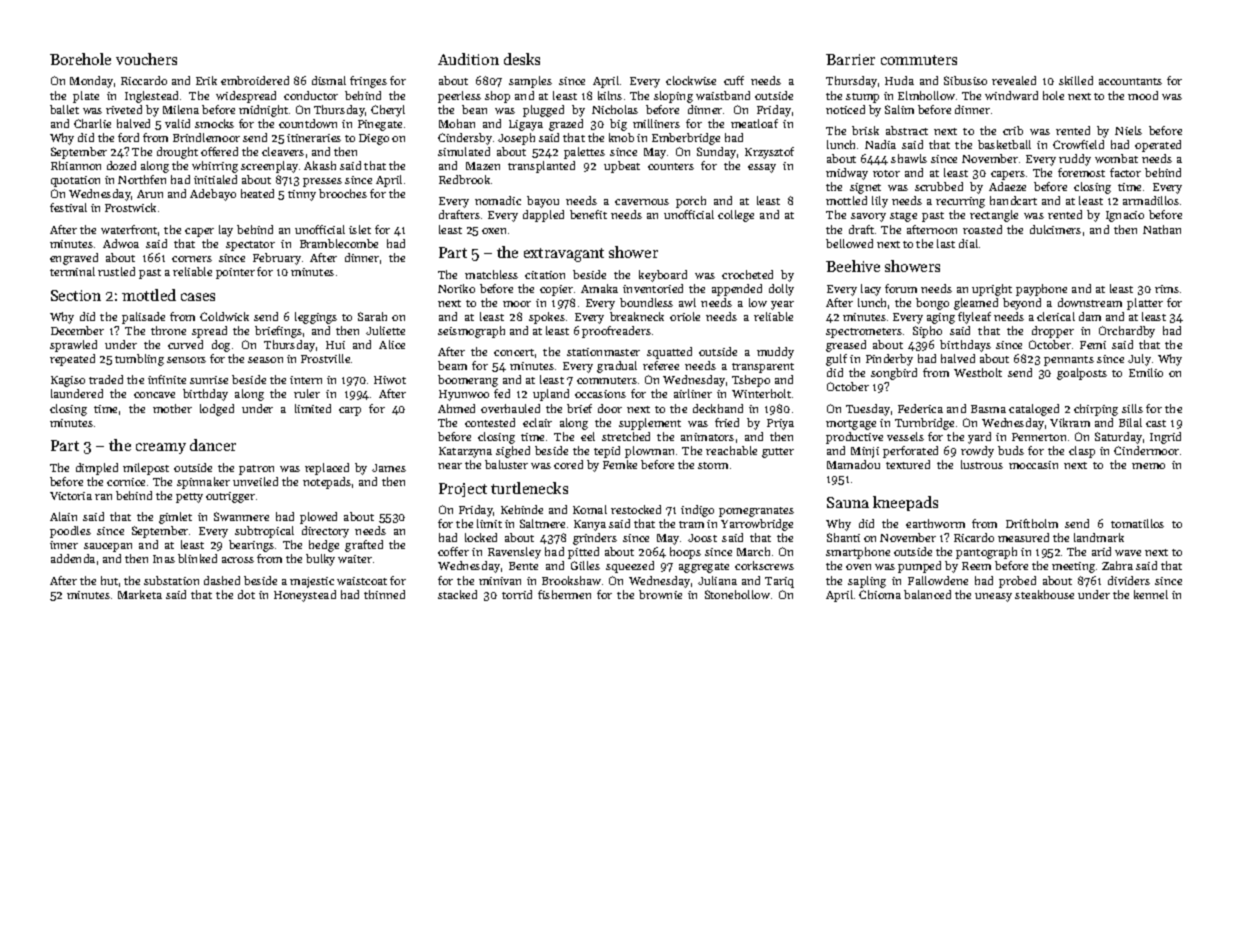  I want to click on Marketa, so click(140, 594).
